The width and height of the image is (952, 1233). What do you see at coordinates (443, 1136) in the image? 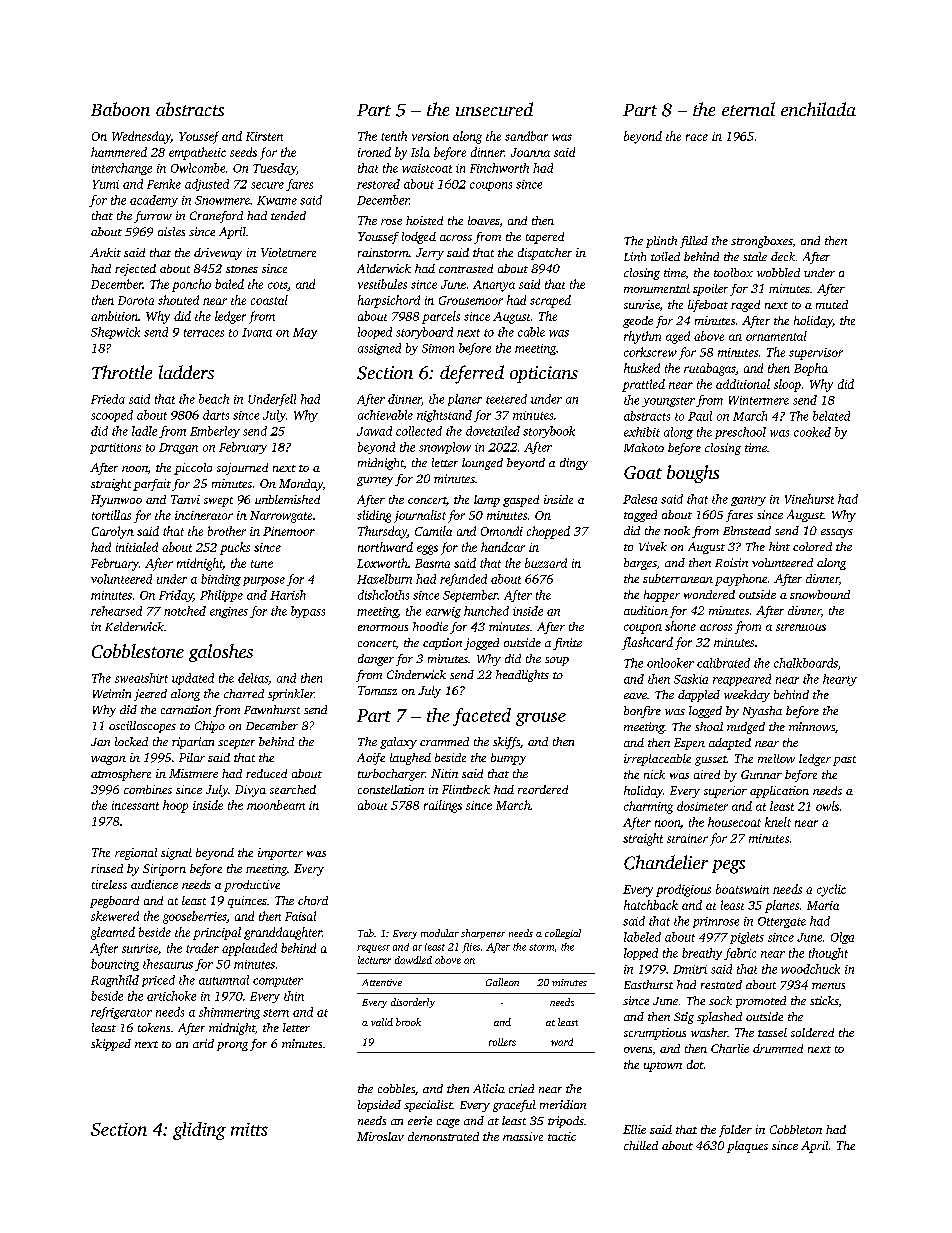
I see `demonstrated` at bounding box center [443, 1136].
